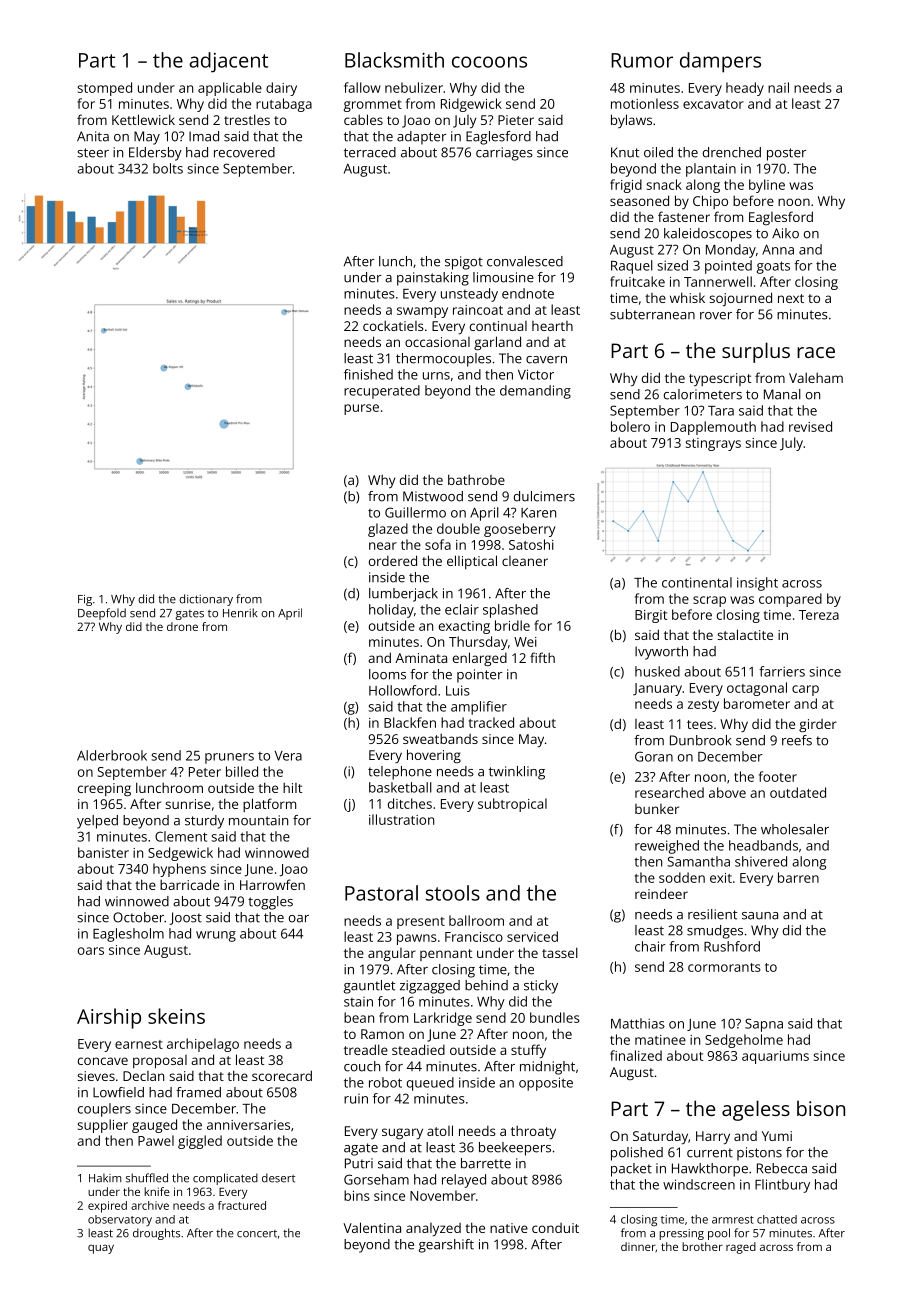 This page has height=1308, width=924. Describe the element at coordinates (168, 168) in the page. I see `bolts` at that location.
